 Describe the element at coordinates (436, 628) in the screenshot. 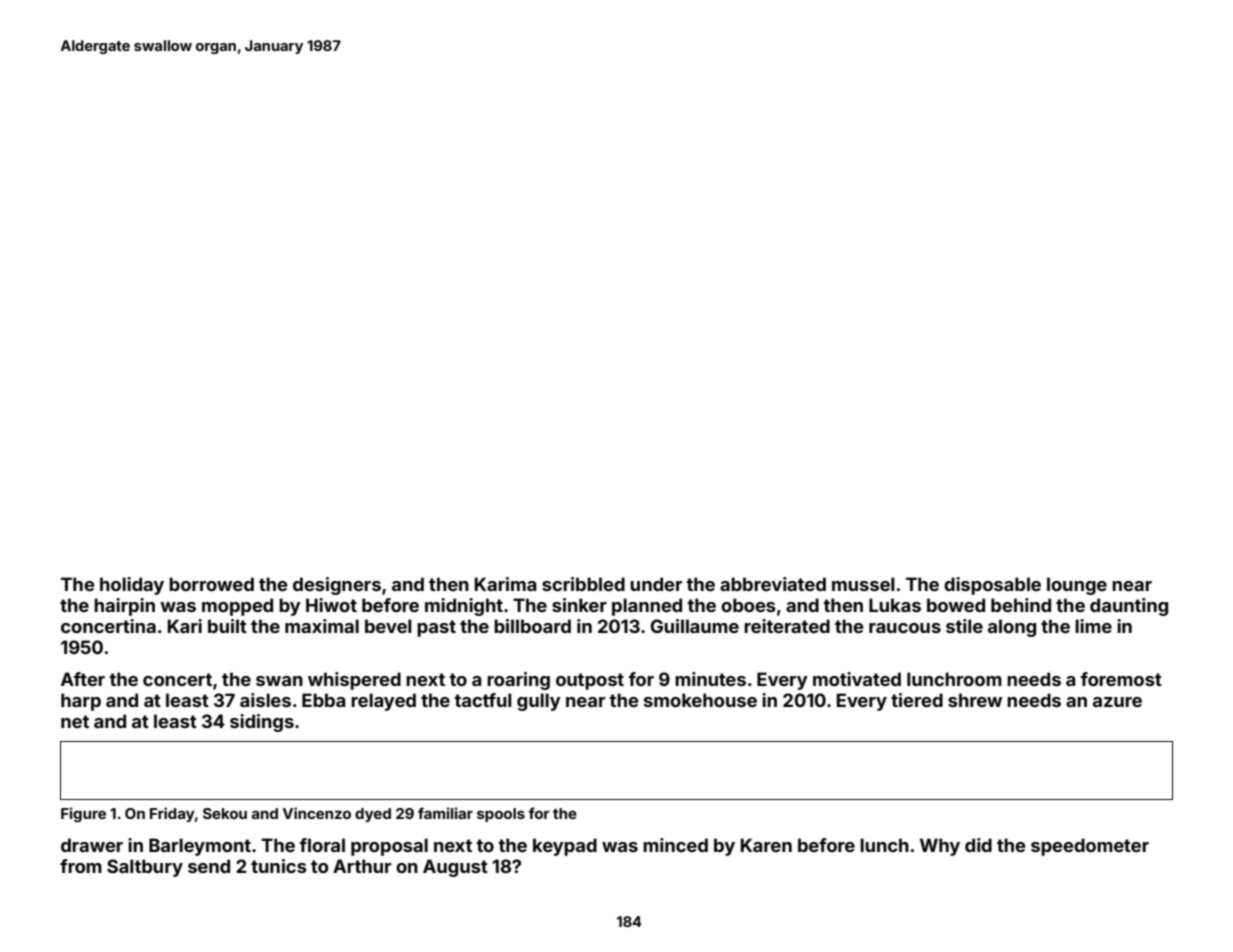

I see `past` at that location.
